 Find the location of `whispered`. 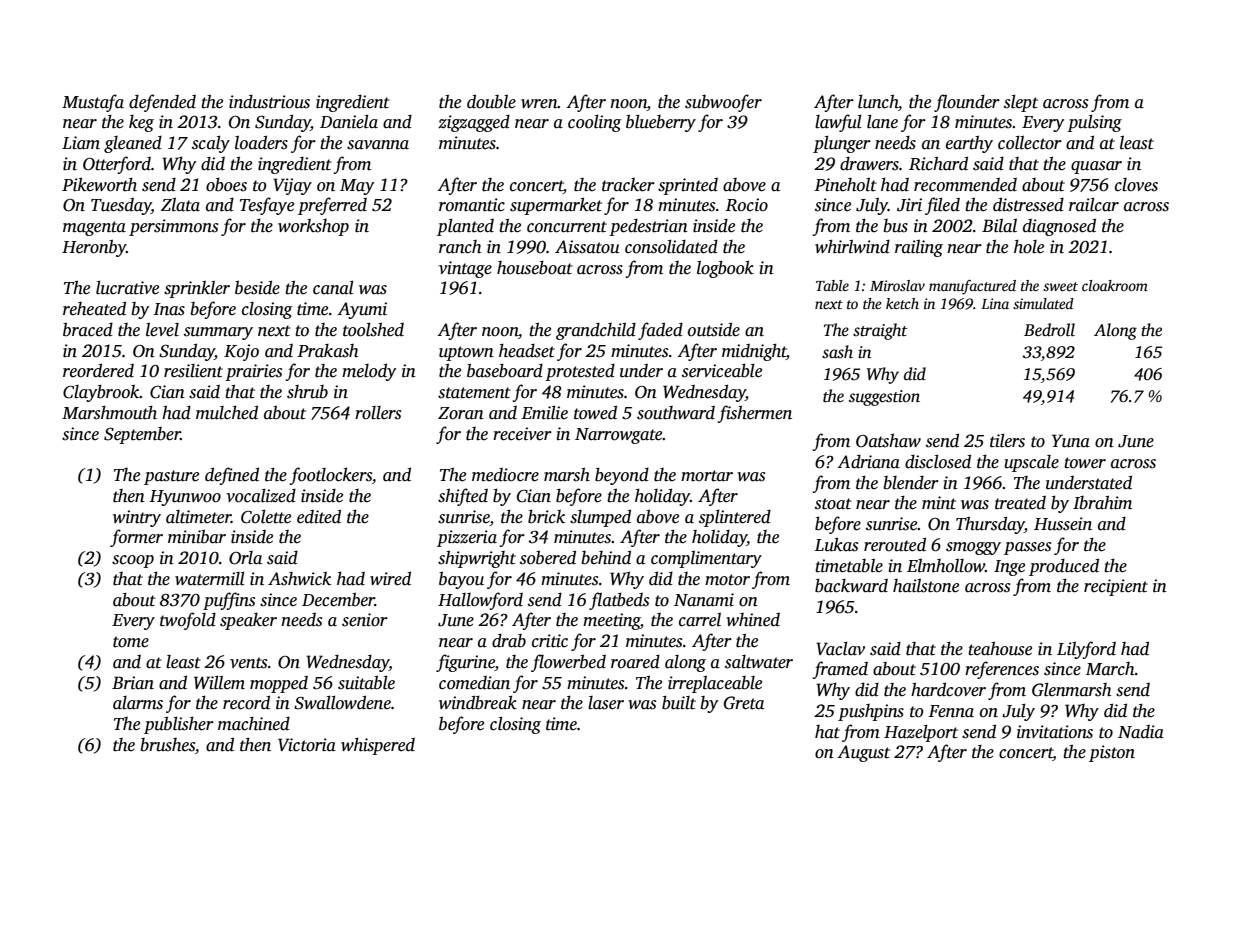

whispered is located at coordinates (378, 746).
